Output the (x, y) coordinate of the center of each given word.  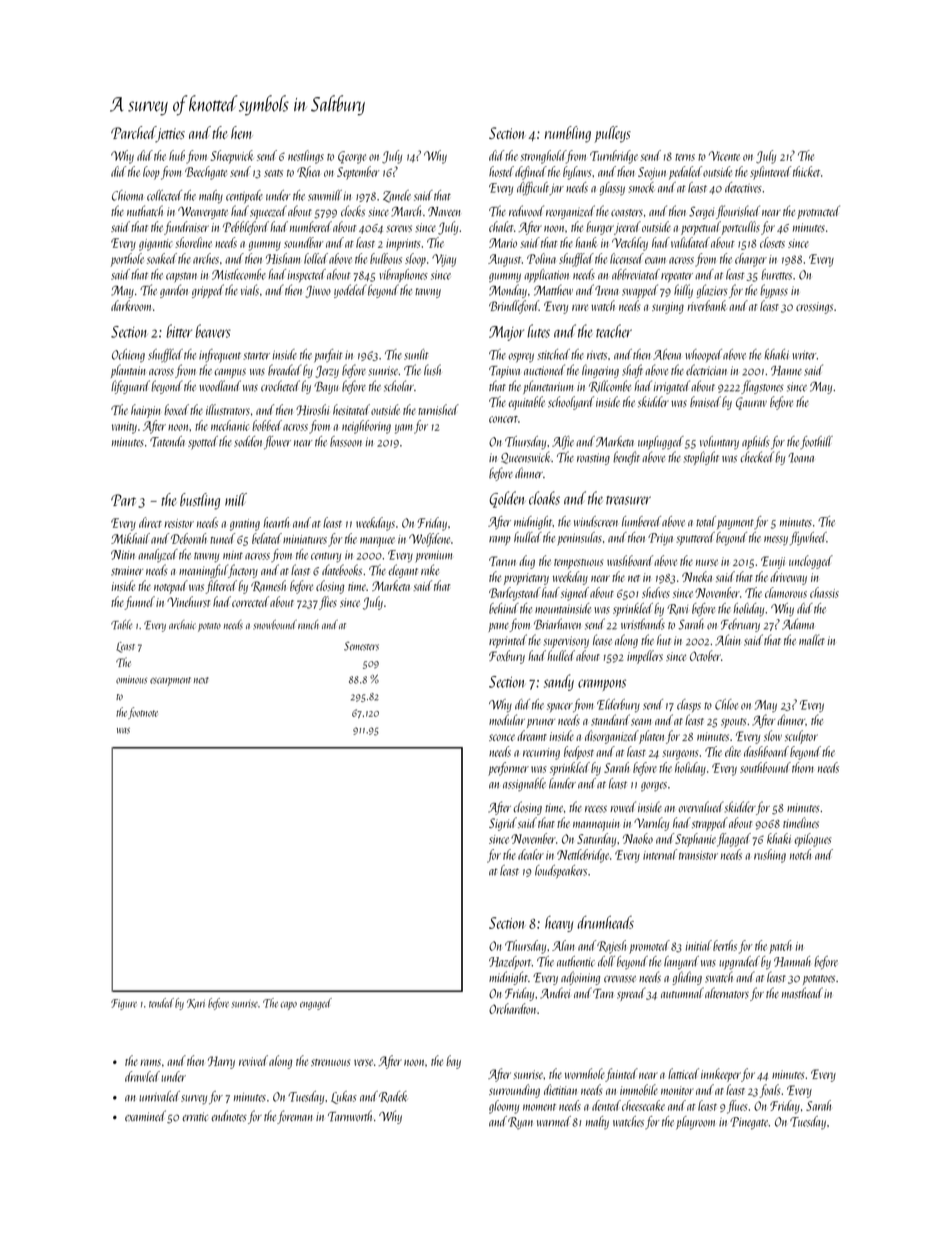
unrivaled (159, 1096)
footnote (143, 713)
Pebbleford (246, 228)
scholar (399, 386)
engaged (316, 1004)
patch (780, 947)
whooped (704, 355)
